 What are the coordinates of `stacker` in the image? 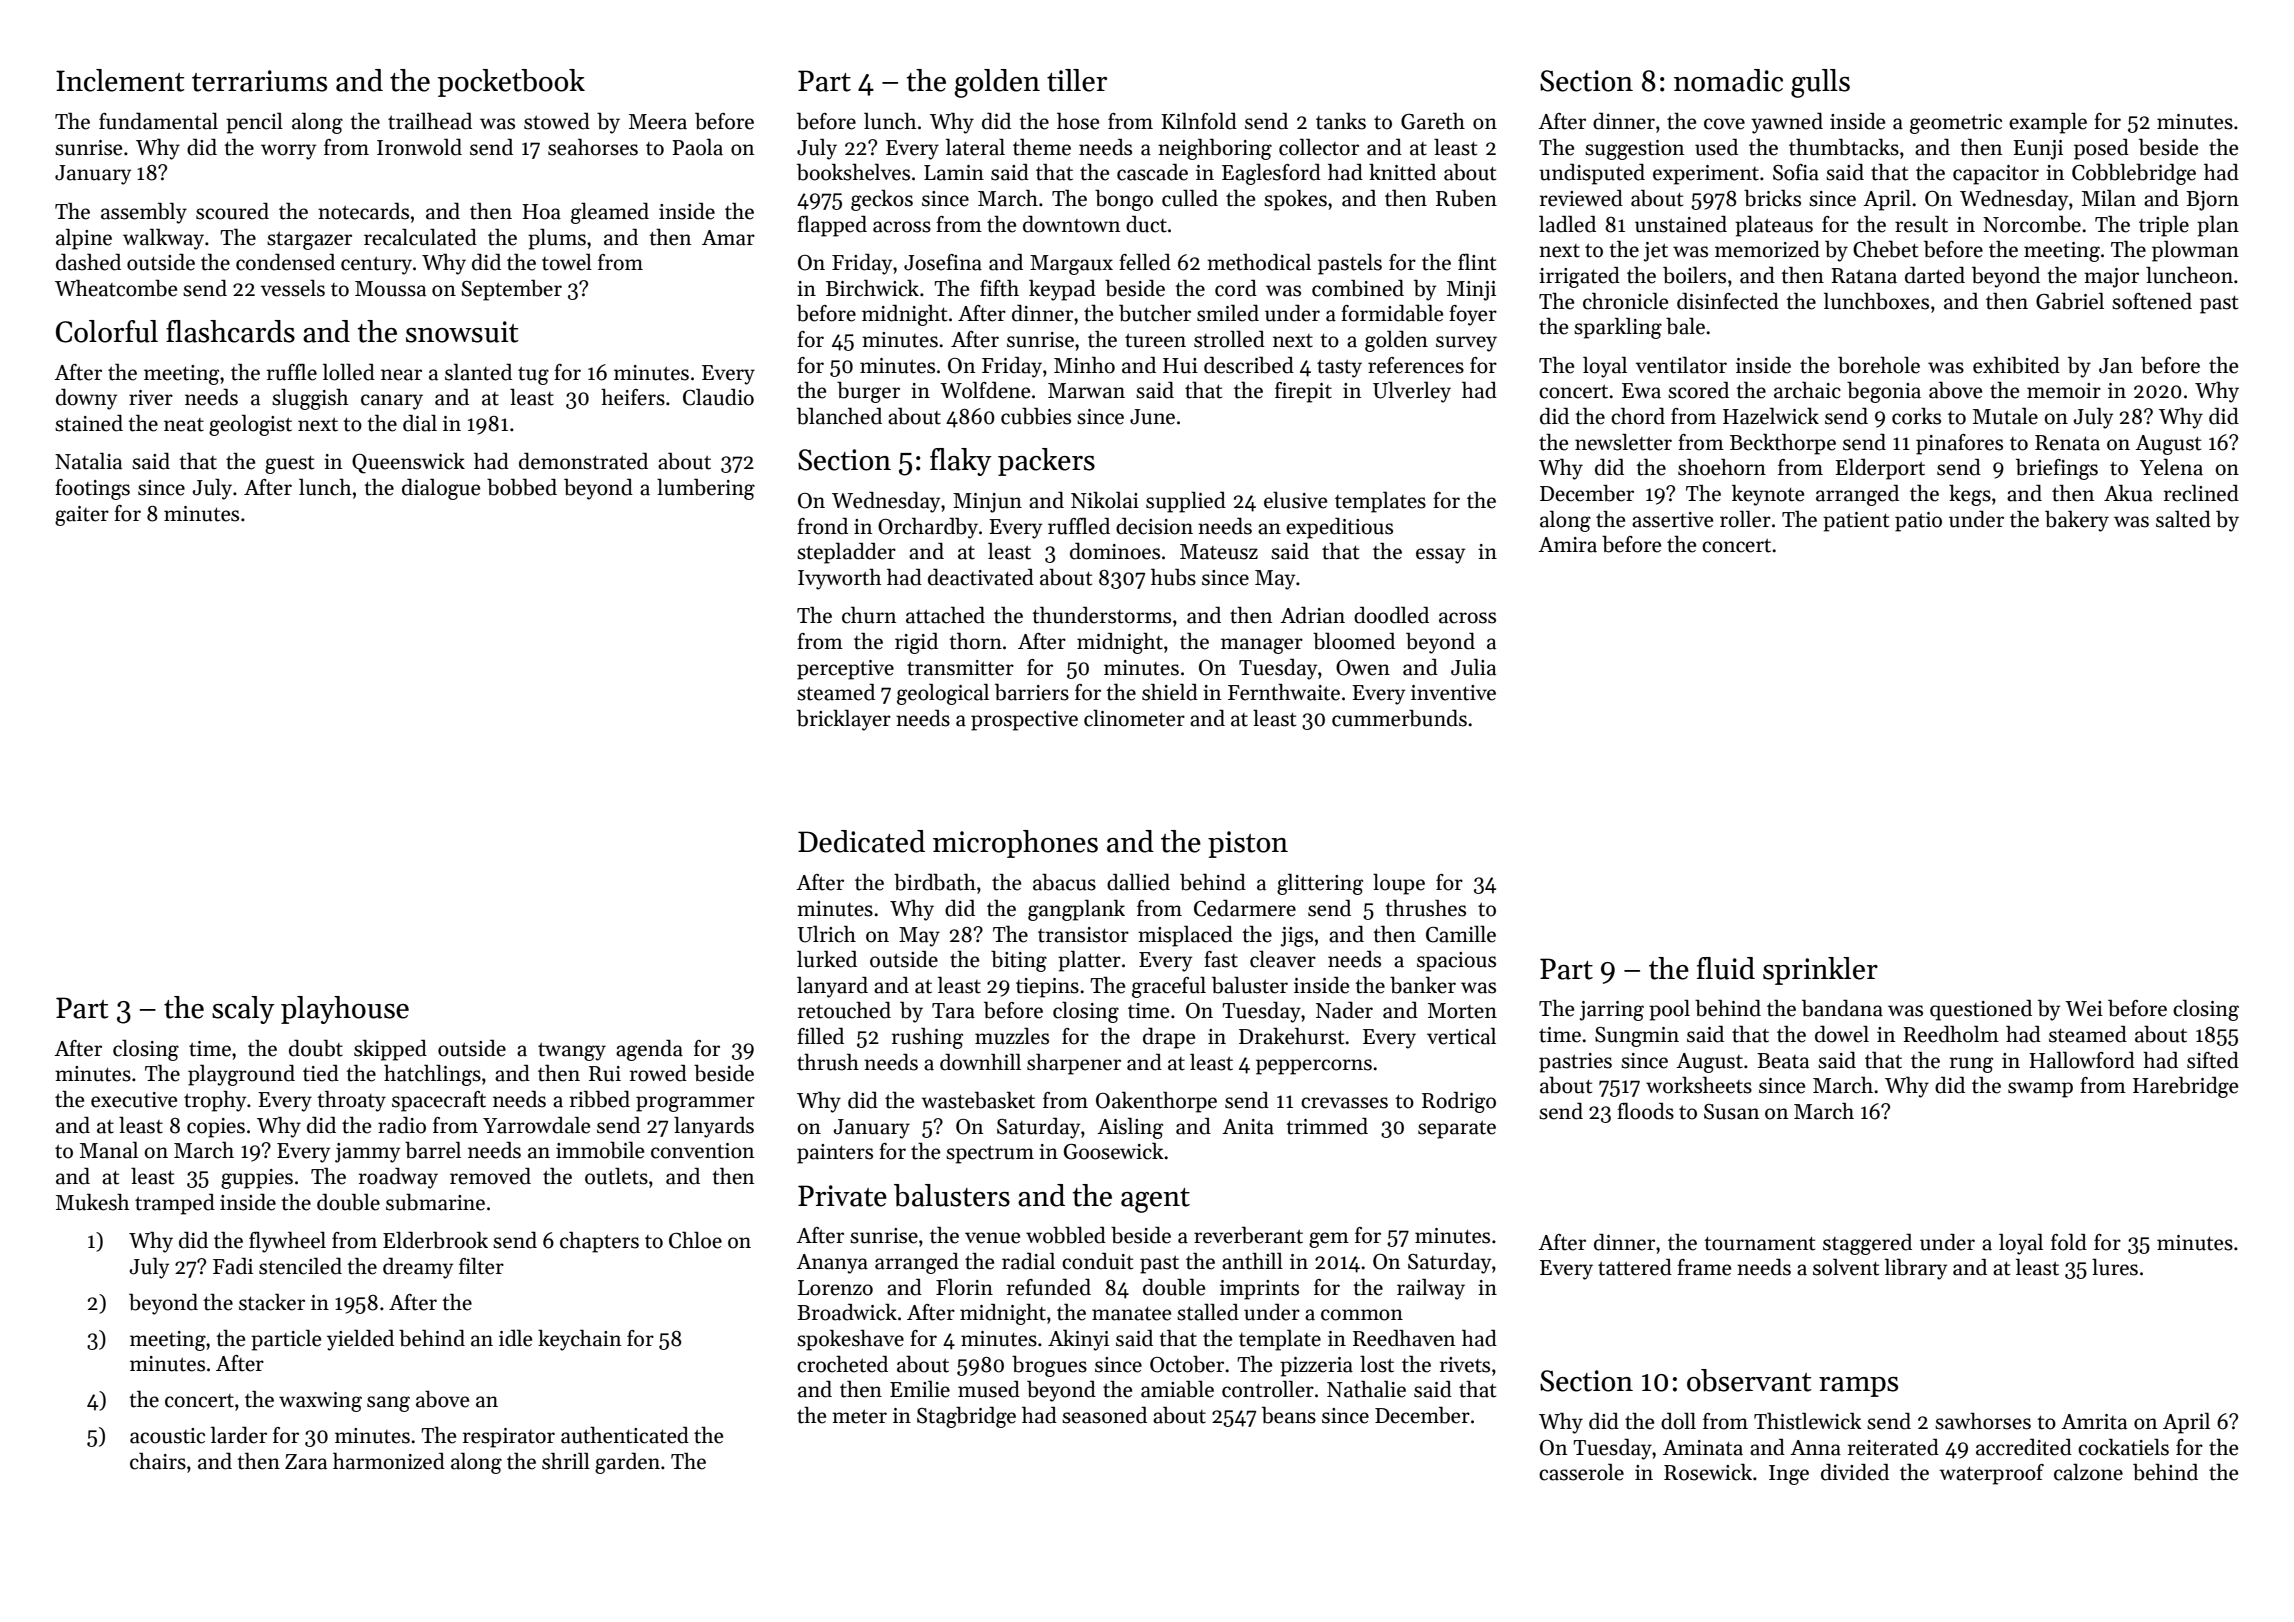 It's located at (272, 1302).
